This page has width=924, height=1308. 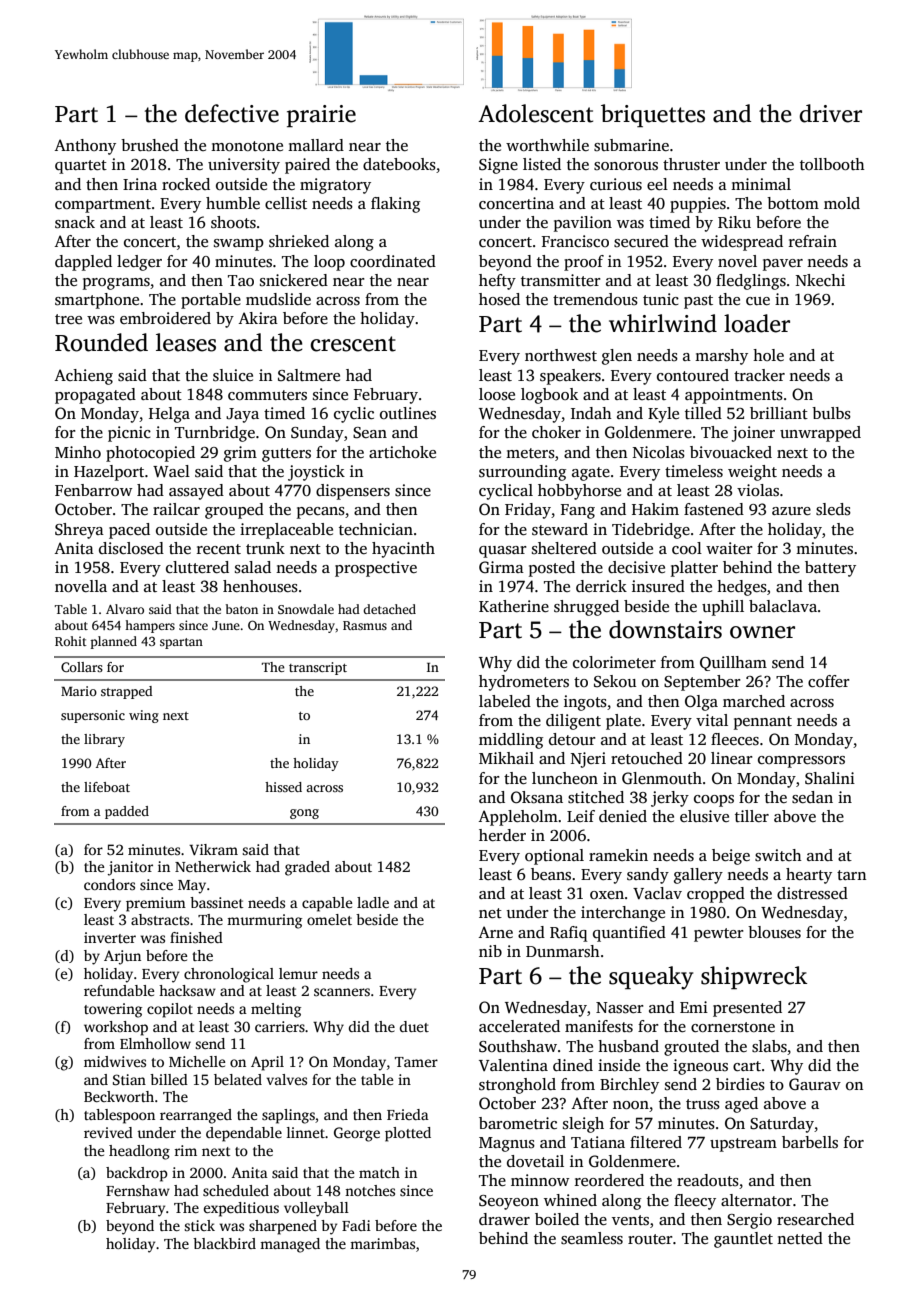 I want to click on drawer, so click(x=504, y=1219).
